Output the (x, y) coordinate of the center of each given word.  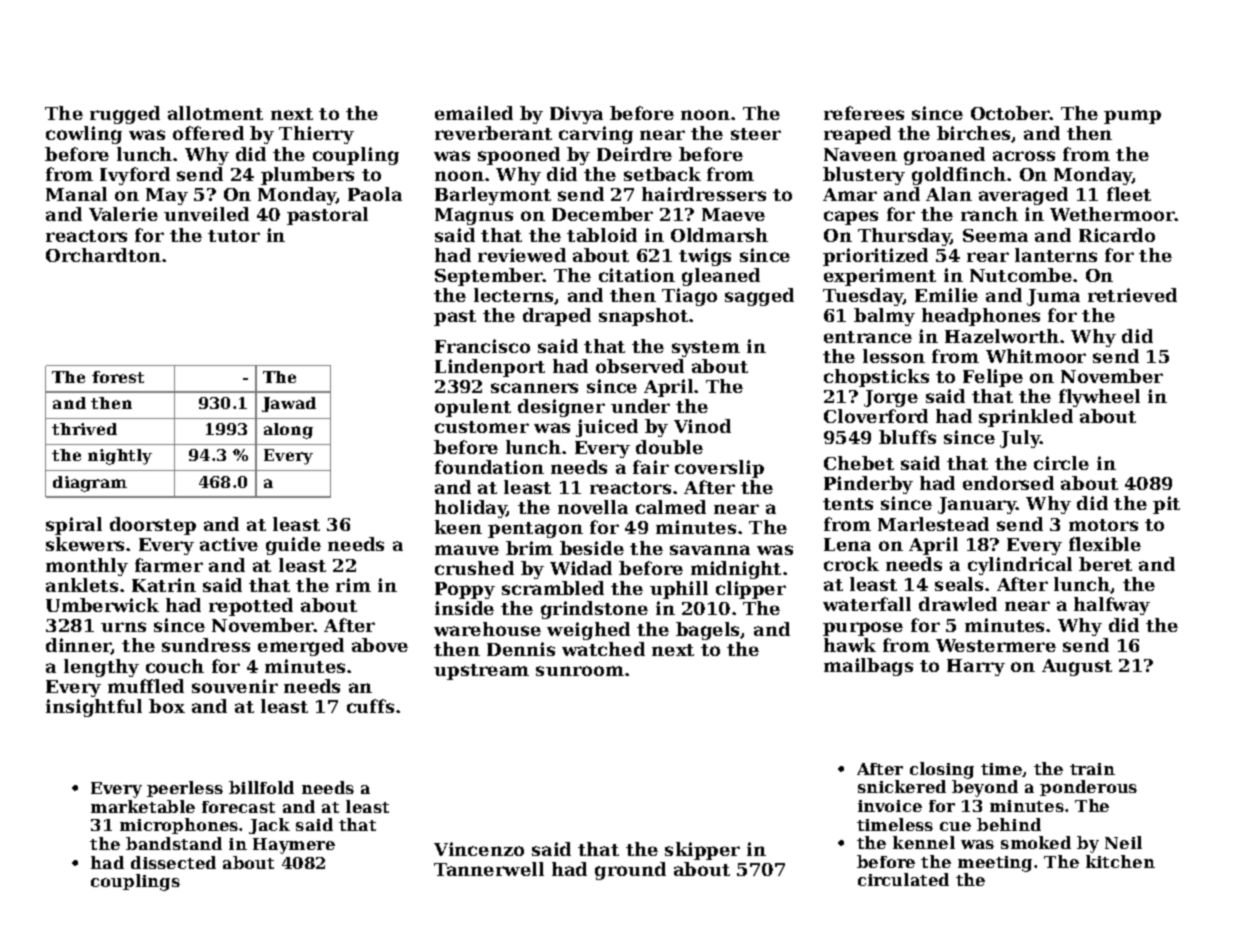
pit (1166, 505)
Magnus (474, 216)
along (288, 431)
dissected (173, 862)
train (1092, 769)
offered (208, 133)
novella (593, 507)
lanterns (1056, 255)
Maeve (733, 214)
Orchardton (103, 255)
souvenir (235, 686)
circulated (903, 879)
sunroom (580, 671)
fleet (1129, 194)
